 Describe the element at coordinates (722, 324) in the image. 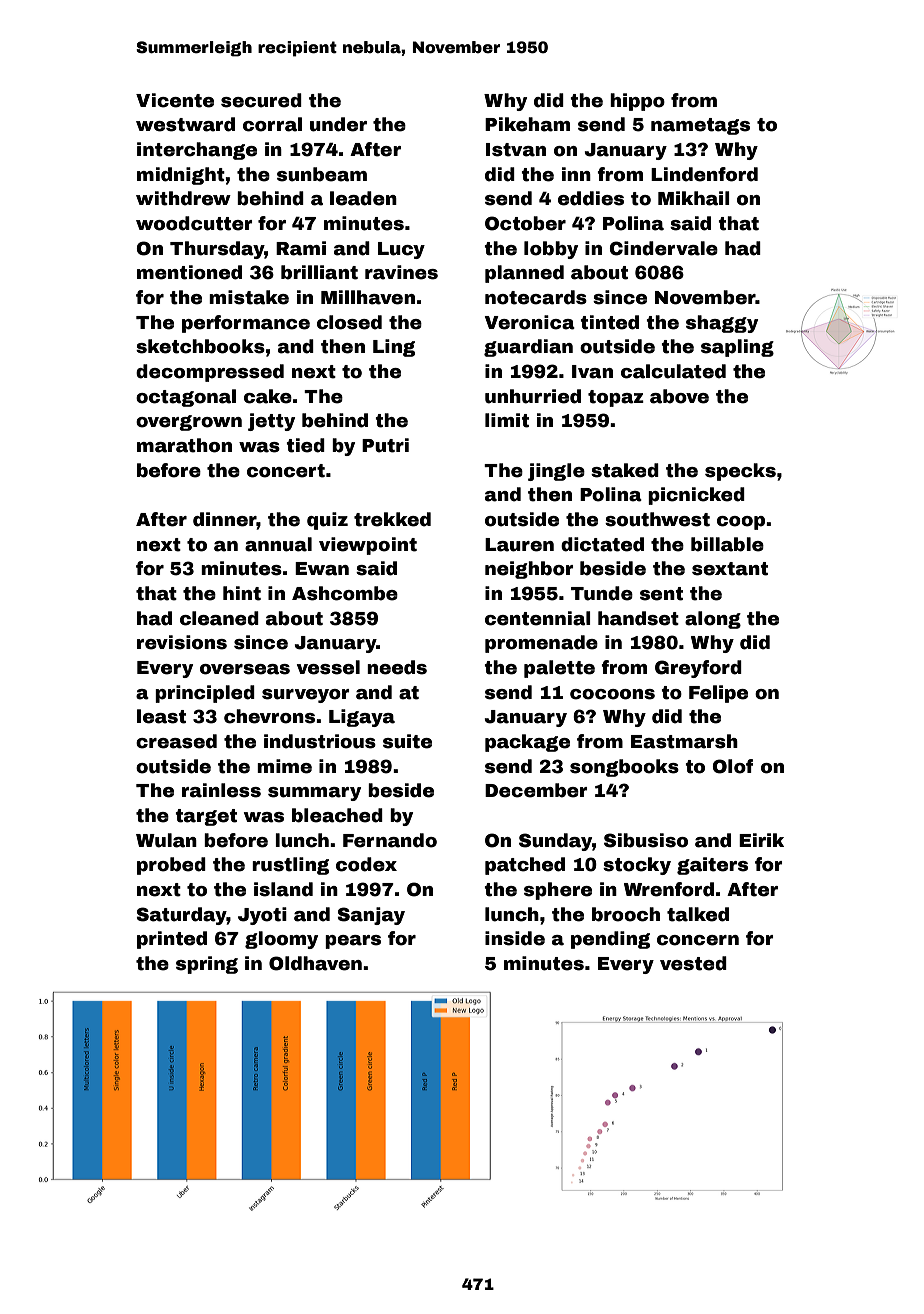

I see `shaggy` at that location.
